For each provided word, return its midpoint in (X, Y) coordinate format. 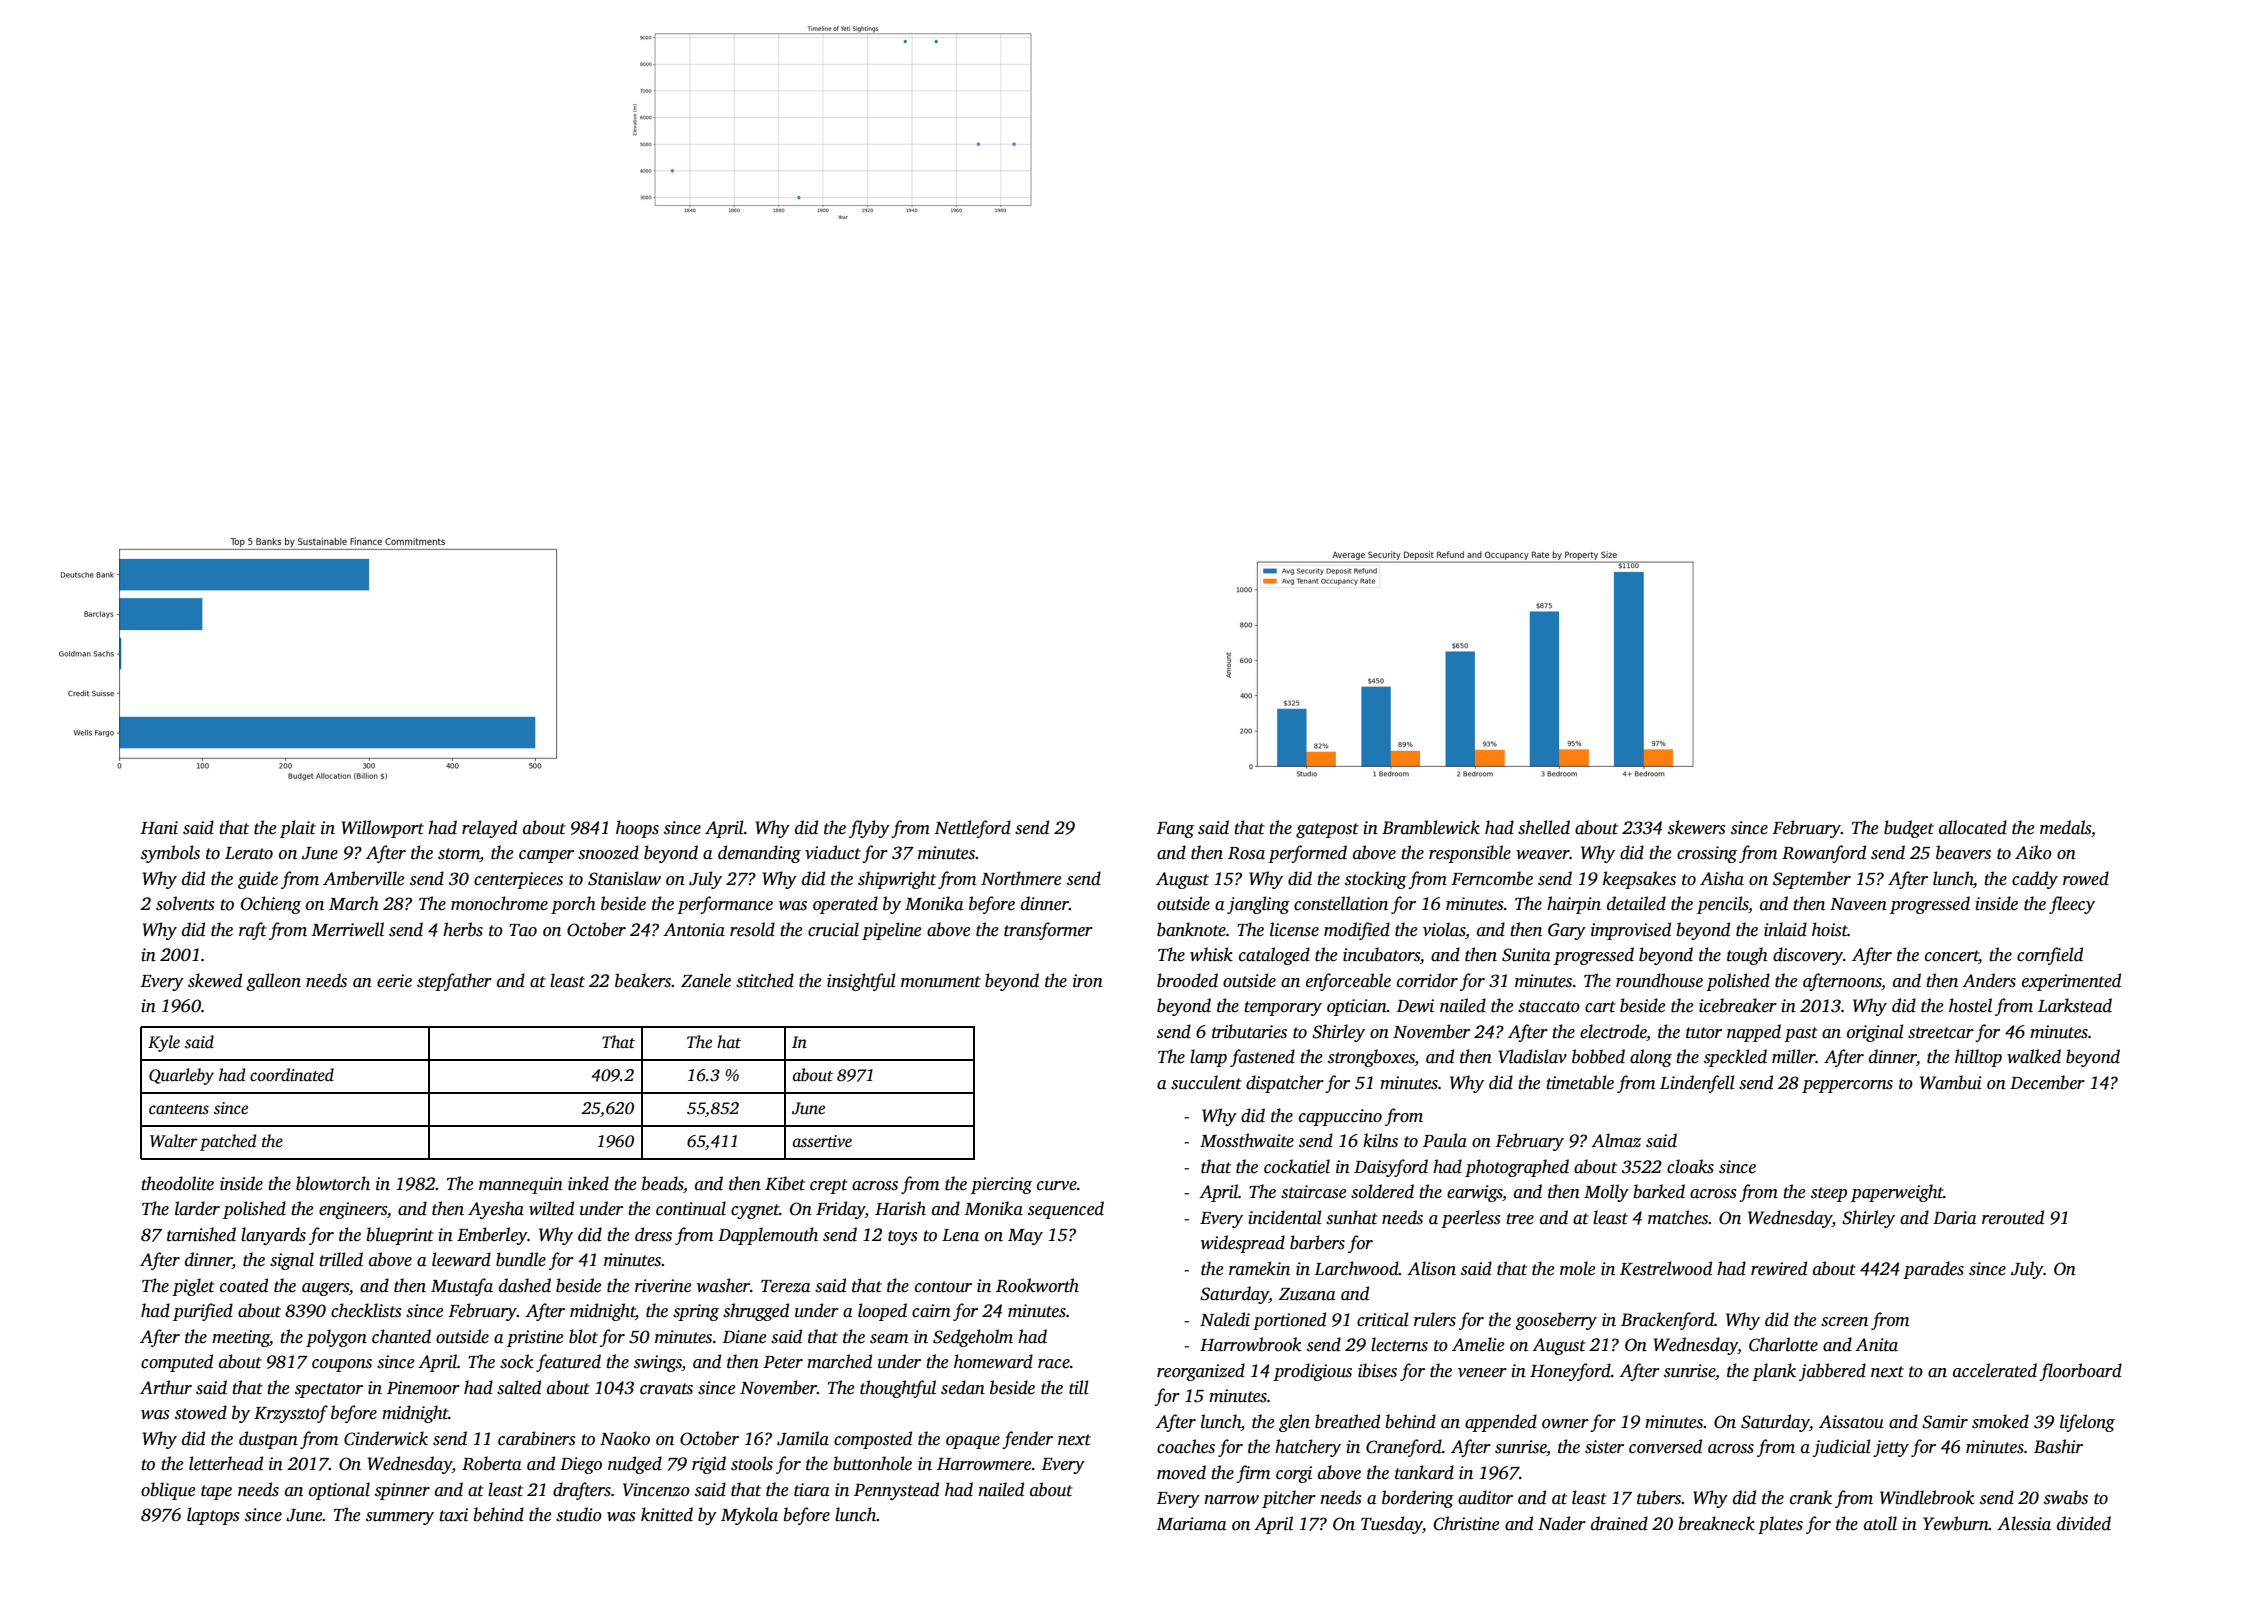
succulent (1206, 1082)
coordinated (292, 1075)
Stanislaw (624, 878)
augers (325, 1289)
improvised (1631, 931)
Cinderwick (386, 1438)
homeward (993, 1361)
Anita (1876, 1345)
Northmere (1021, 878)
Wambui (1951, 1082)
